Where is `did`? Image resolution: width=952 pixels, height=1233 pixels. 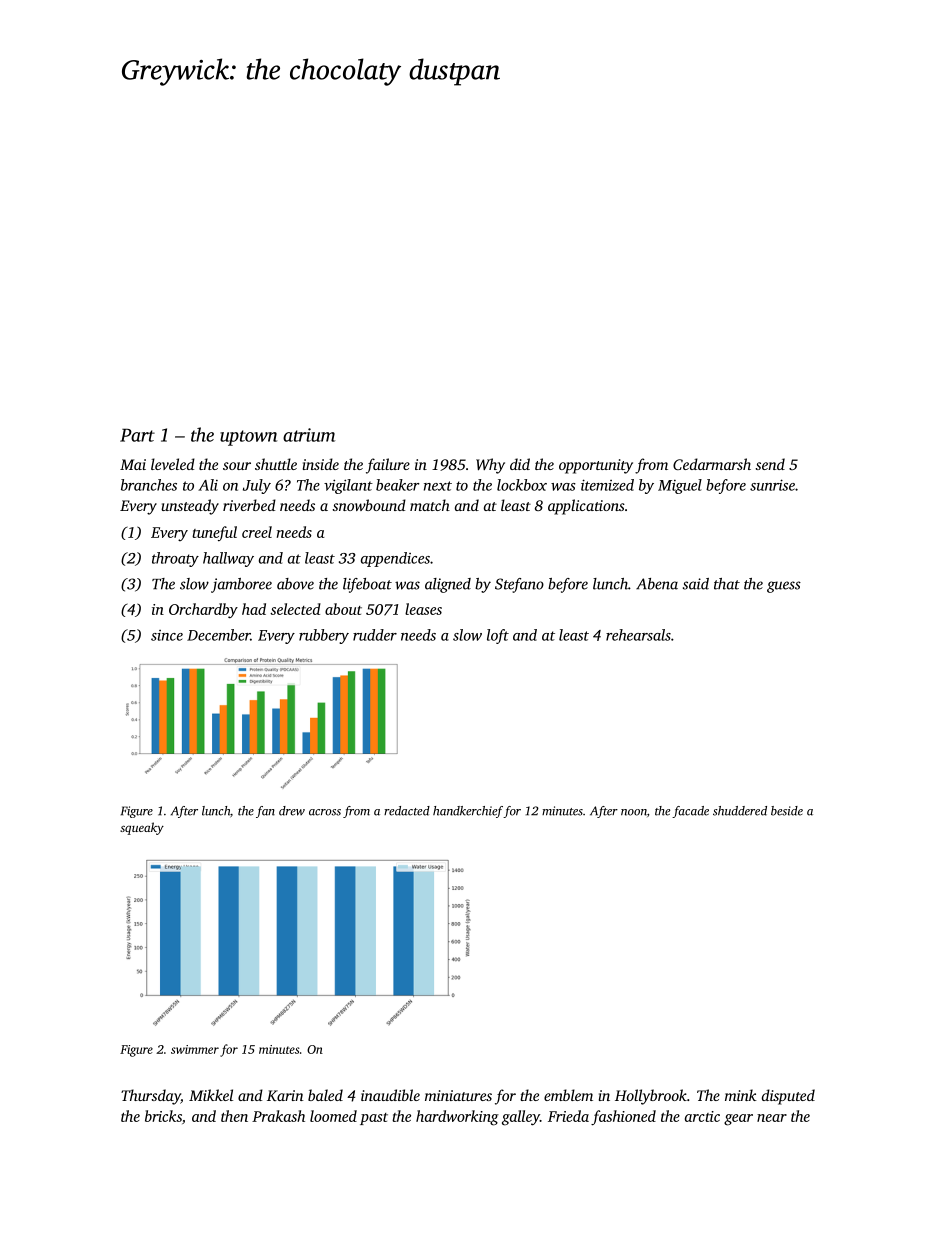
did is located at coordinates (520, 464).
